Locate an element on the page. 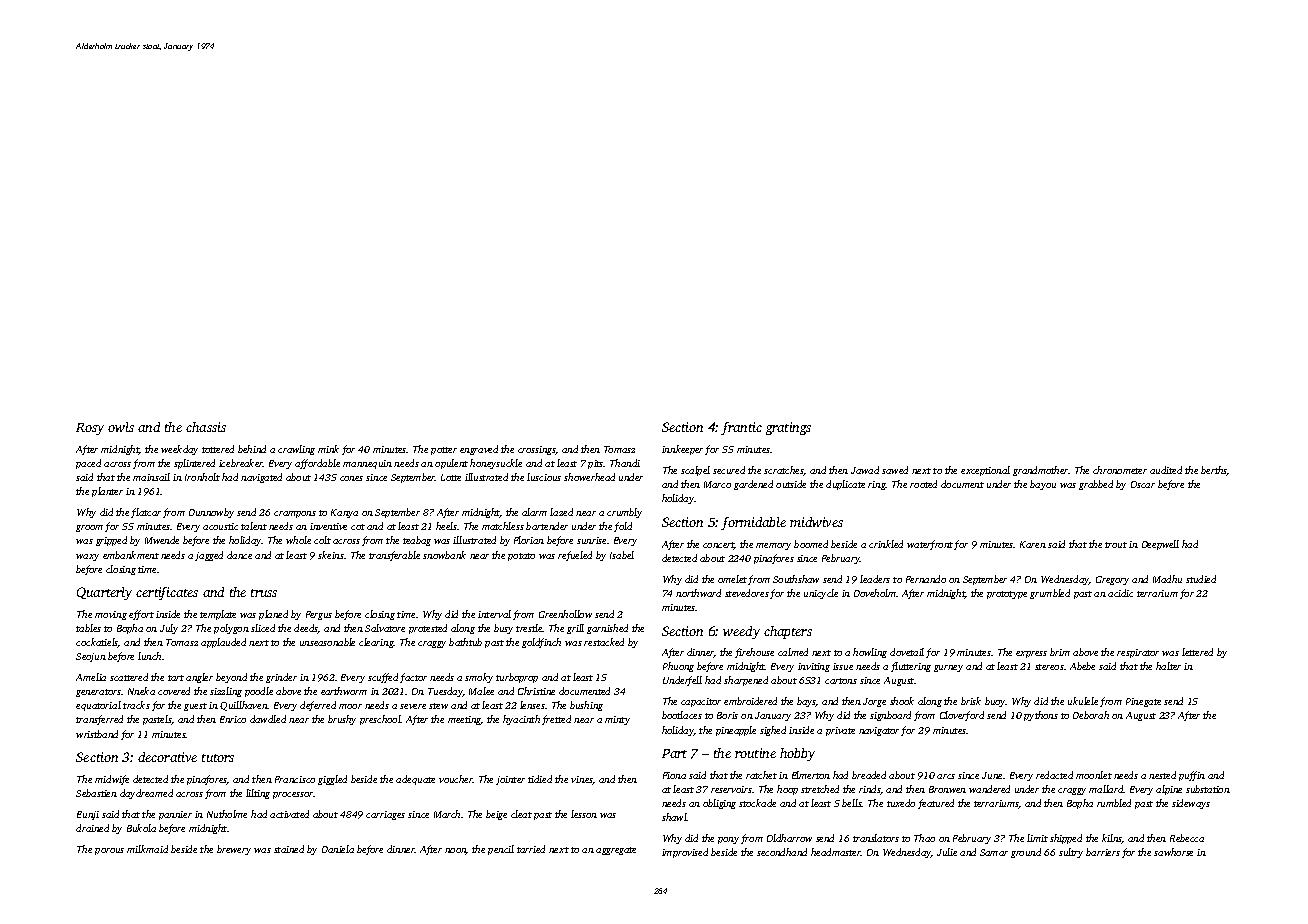 This image has height=924, width=1308. sideways is located at coordinates (1191, 804).
